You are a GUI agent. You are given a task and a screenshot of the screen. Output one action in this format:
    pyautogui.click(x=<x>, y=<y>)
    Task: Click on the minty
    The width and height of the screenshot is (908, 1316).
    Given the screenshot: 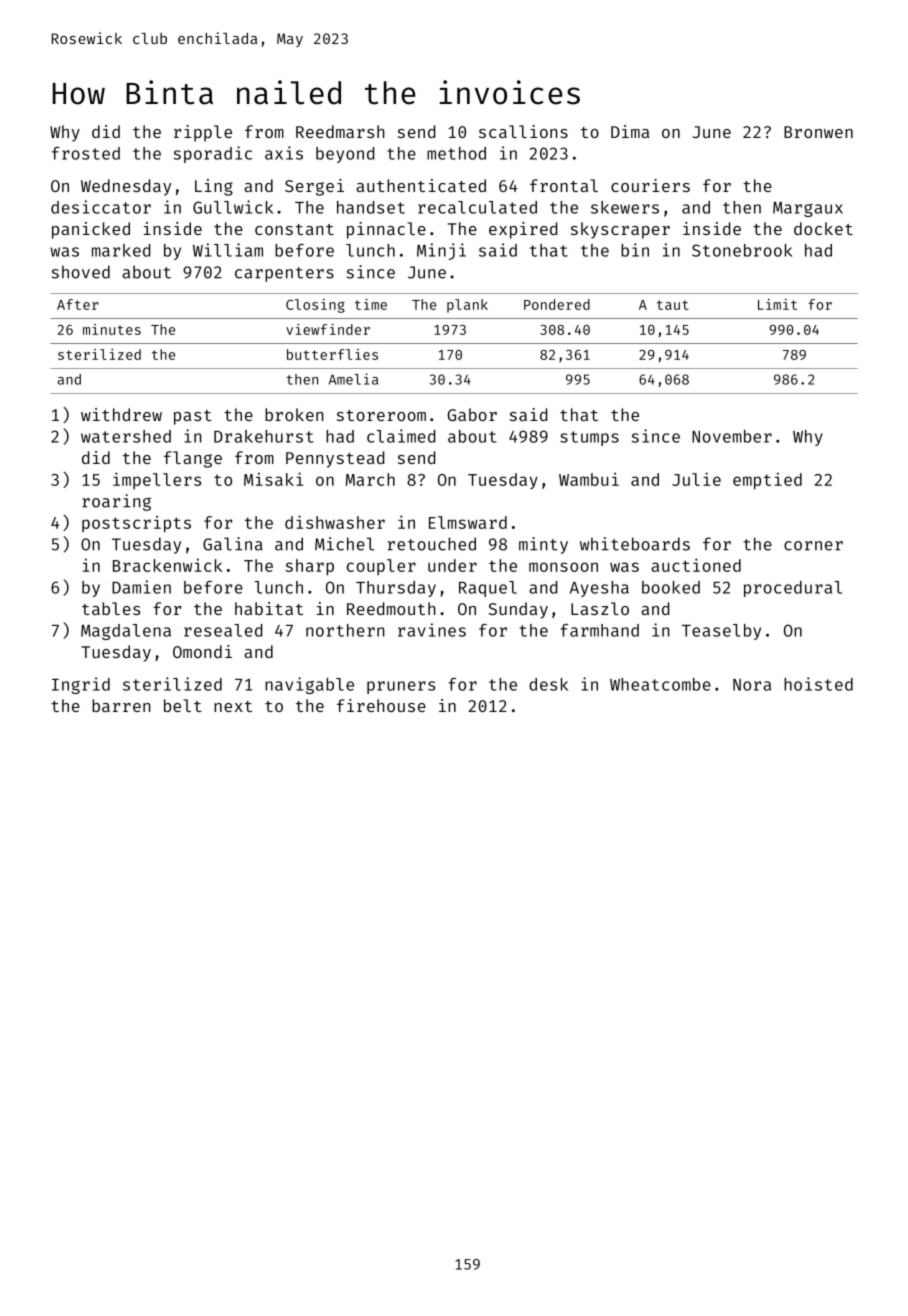 What is the action you would take?
    pyautogui.click(x=543, y=545)
